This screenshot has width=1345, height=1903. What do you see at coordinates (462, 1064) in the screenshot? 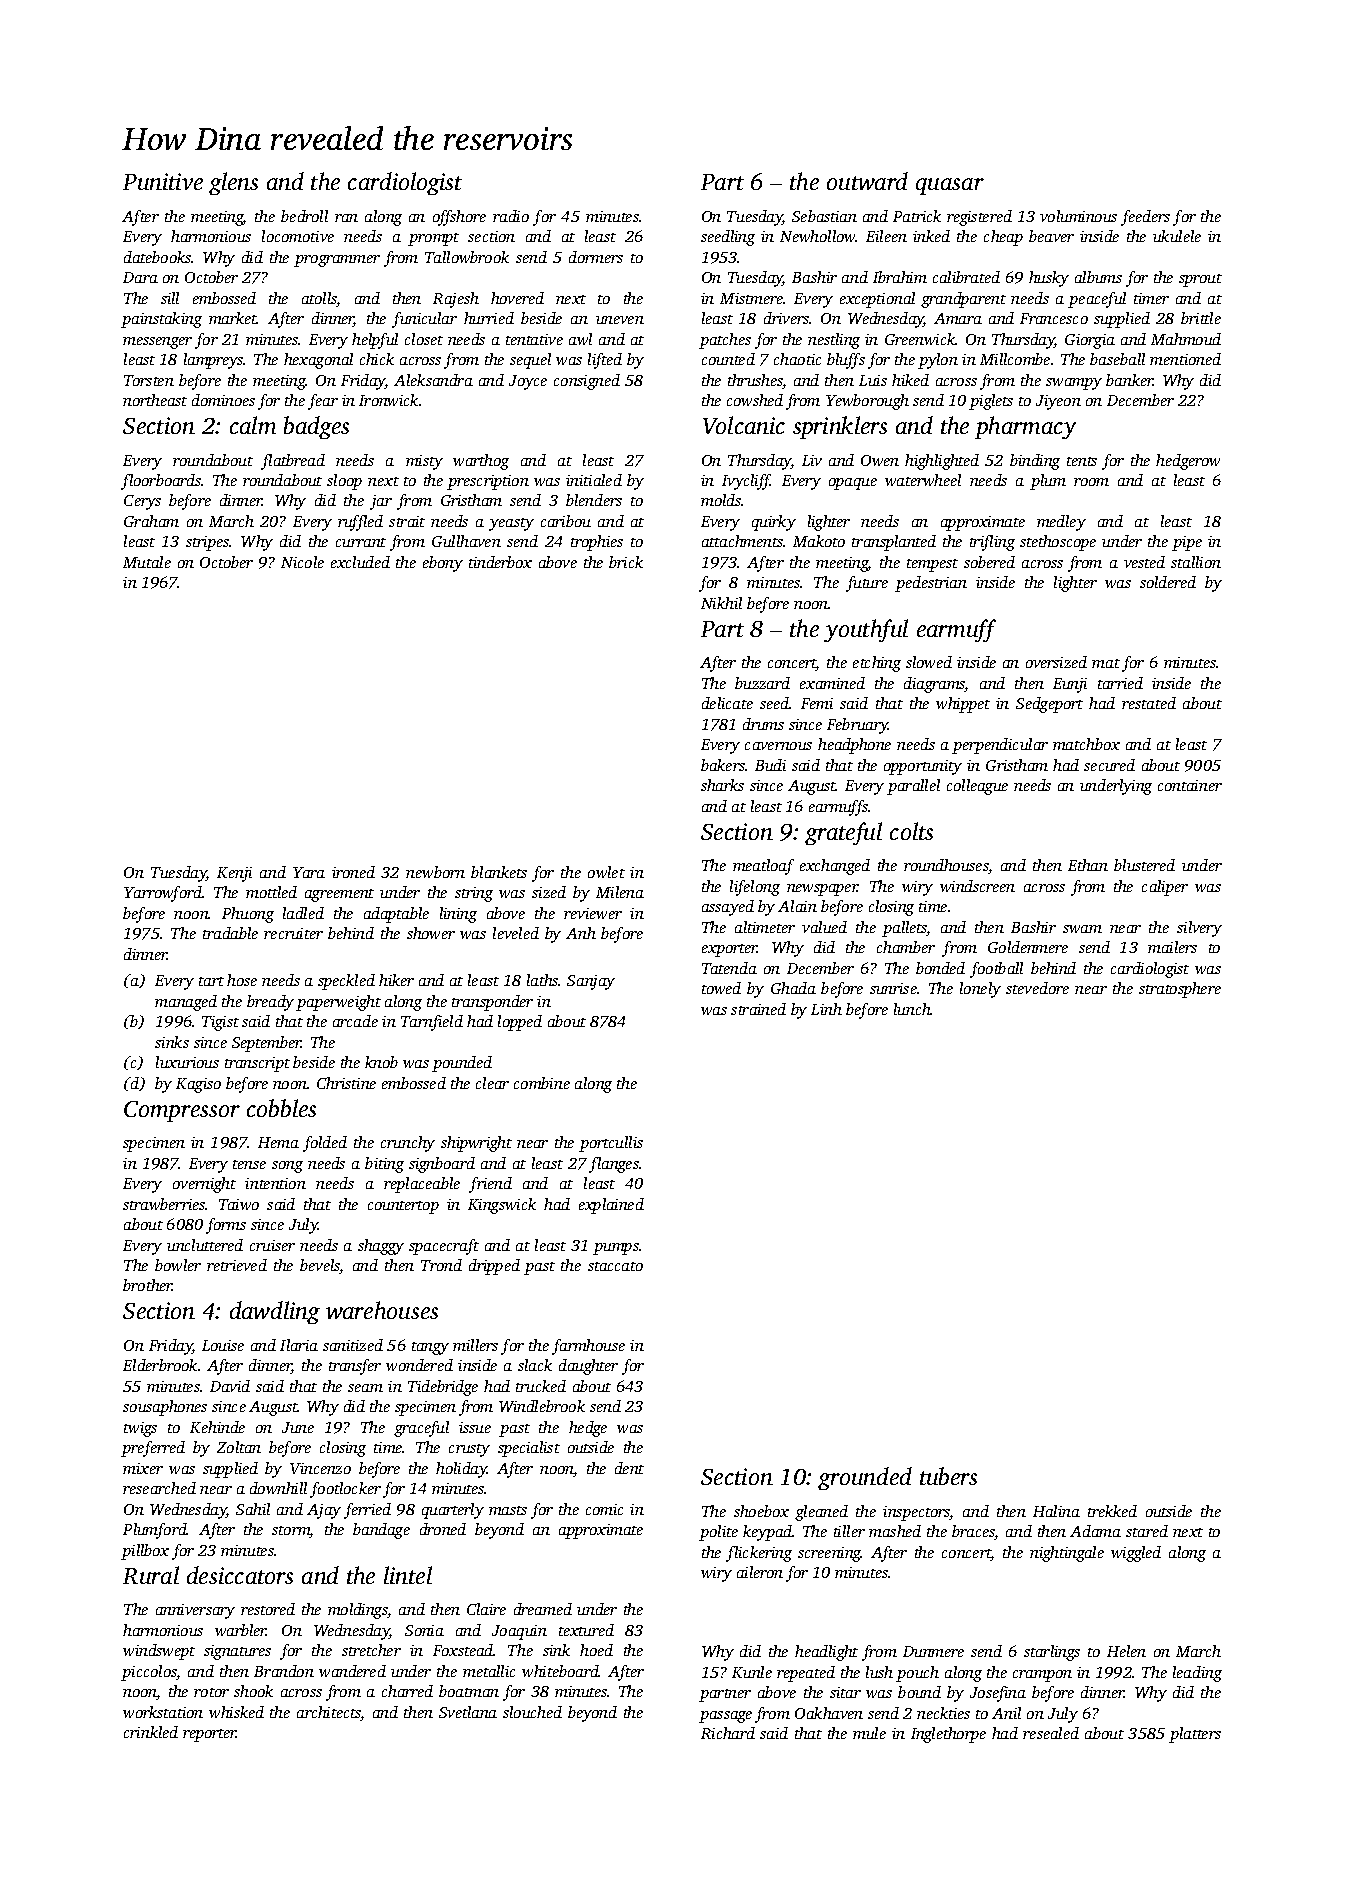
I see `pounded` at bounding box center [462, 1064].
